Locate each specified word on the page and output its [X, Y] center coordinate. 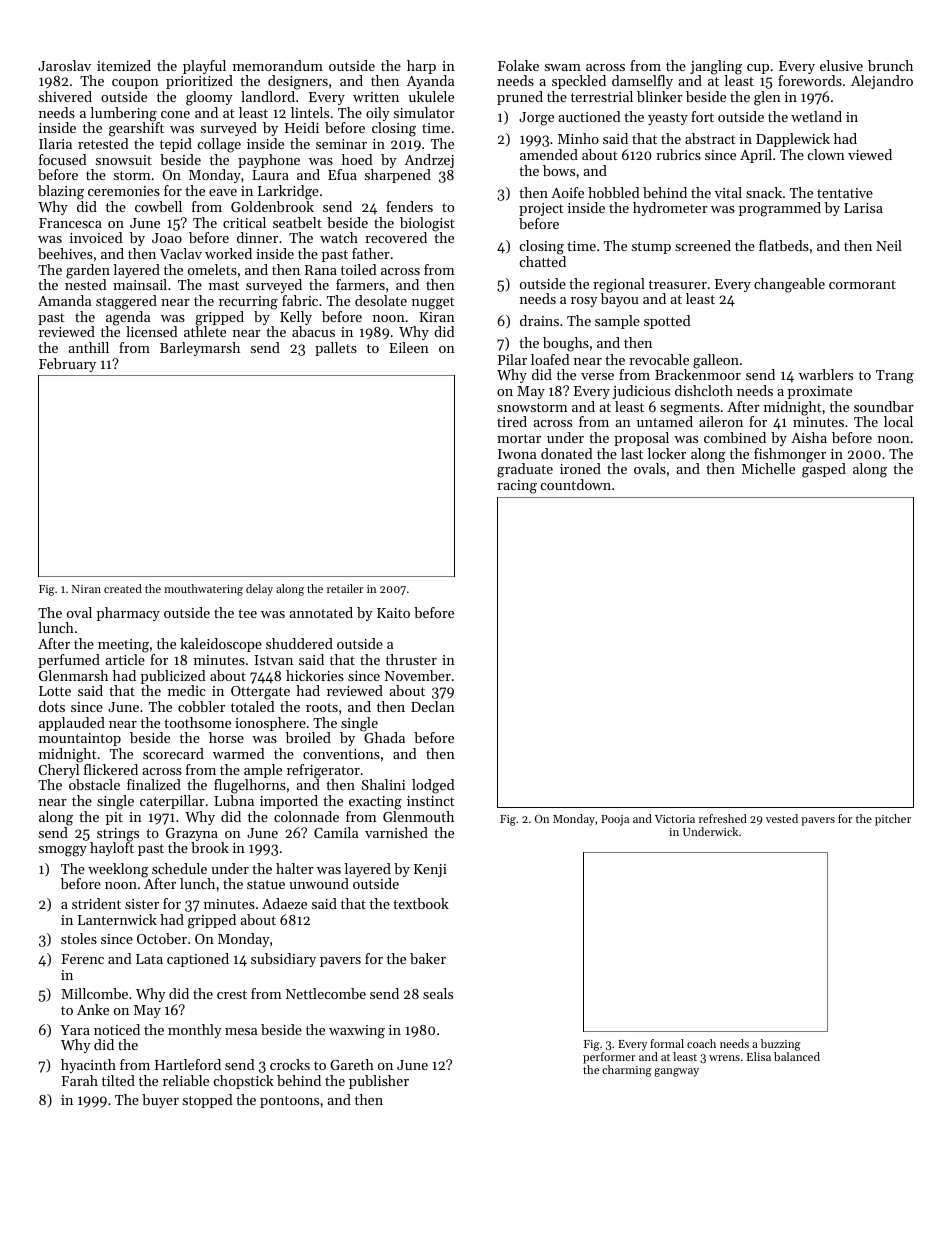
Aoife [567, 192]
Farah [79, 1080]
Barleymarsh [200, 349]
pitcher [893, 820]
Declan [433, 706]
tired [512, 421]
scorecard [173, 753]
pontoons [289, 1102]
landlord [268, 96]
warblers [826, 374]
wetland [816, 116]
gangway [676, 1072]
